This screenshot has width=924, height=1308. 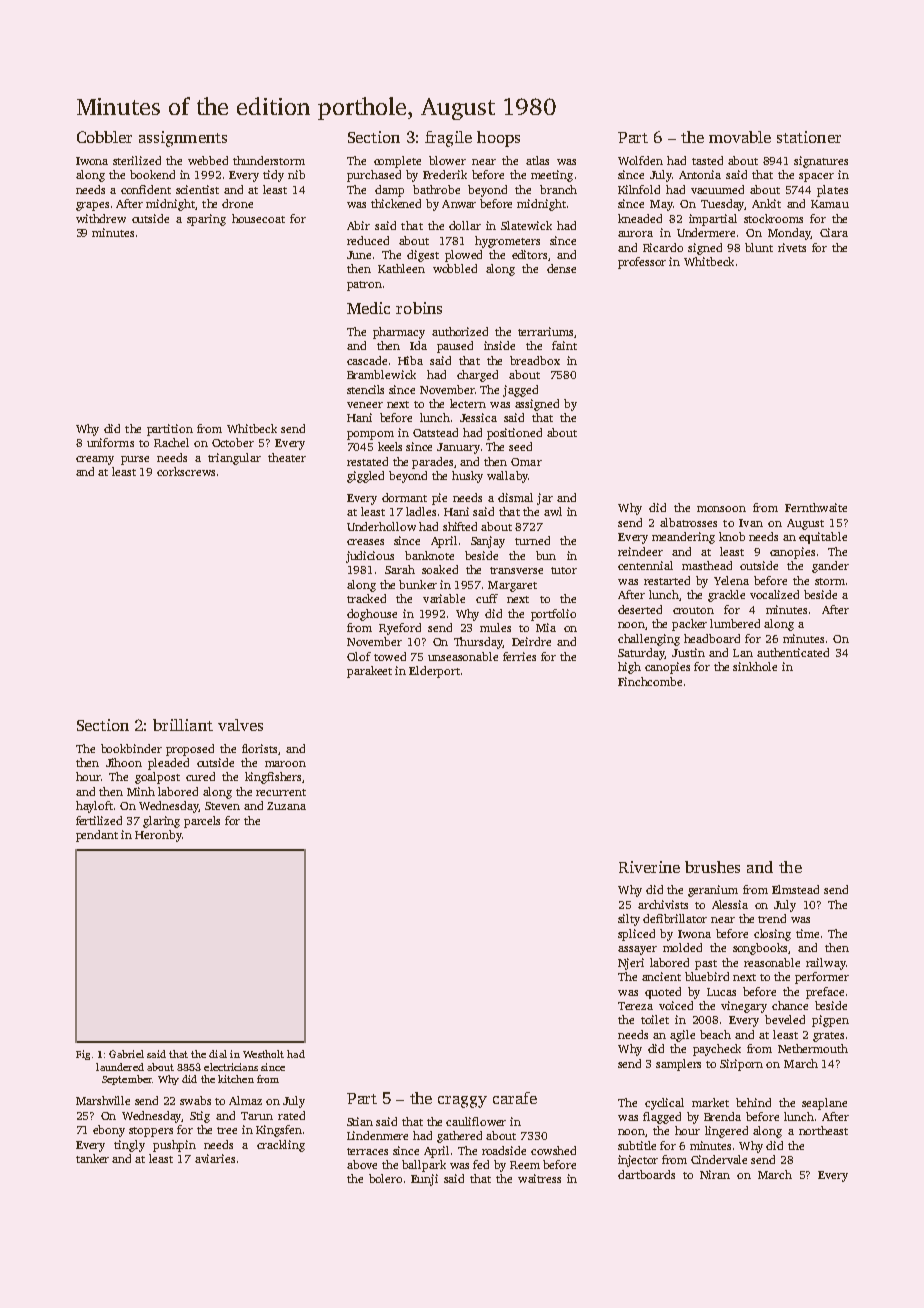 What do you see at coordinates (171, 442) in the screenshot?
I see `Rachel` at bounding box center [171, 442].
